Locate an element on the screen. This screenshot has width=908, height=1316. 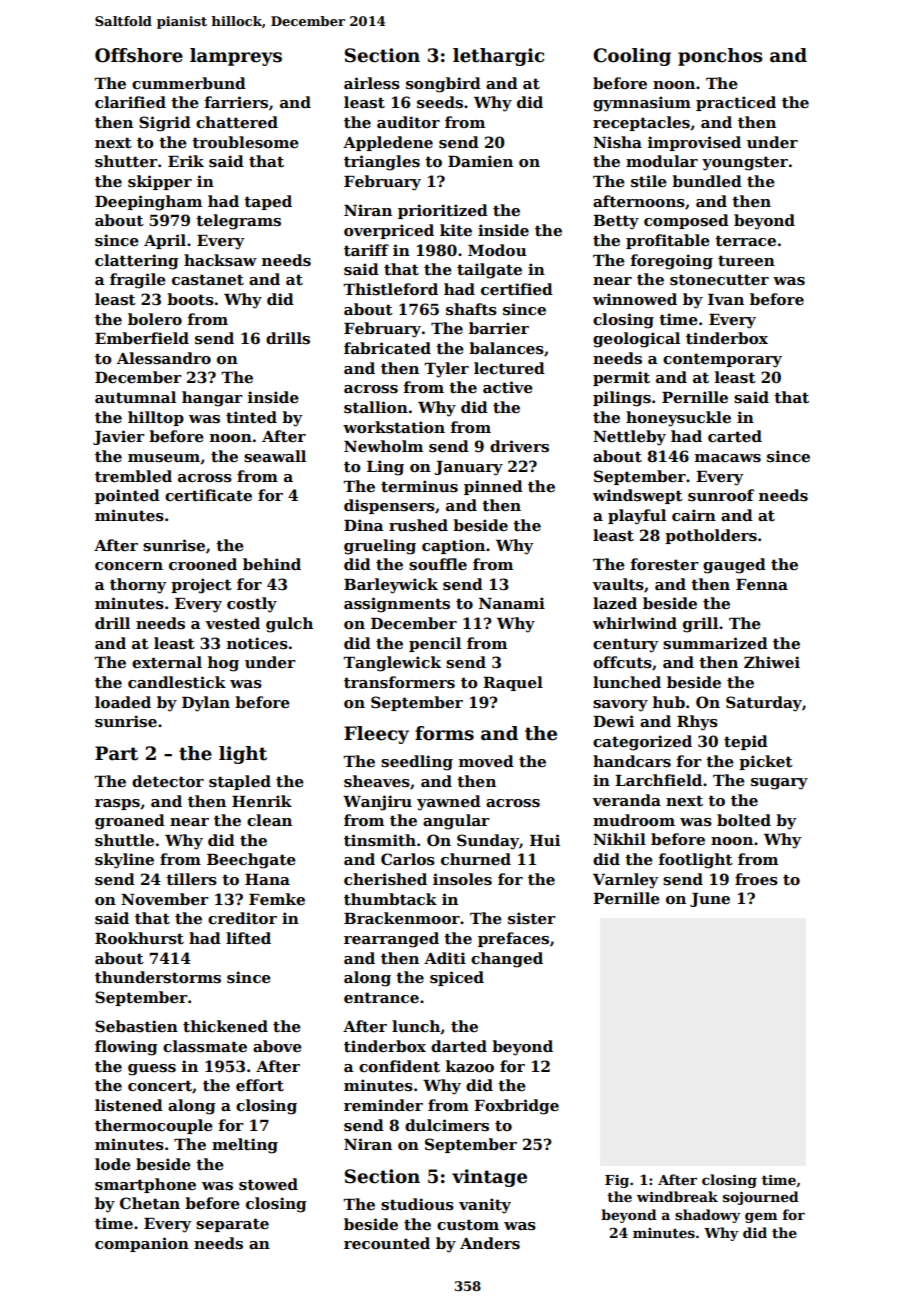
froes is located at coordinates (756, 879).
